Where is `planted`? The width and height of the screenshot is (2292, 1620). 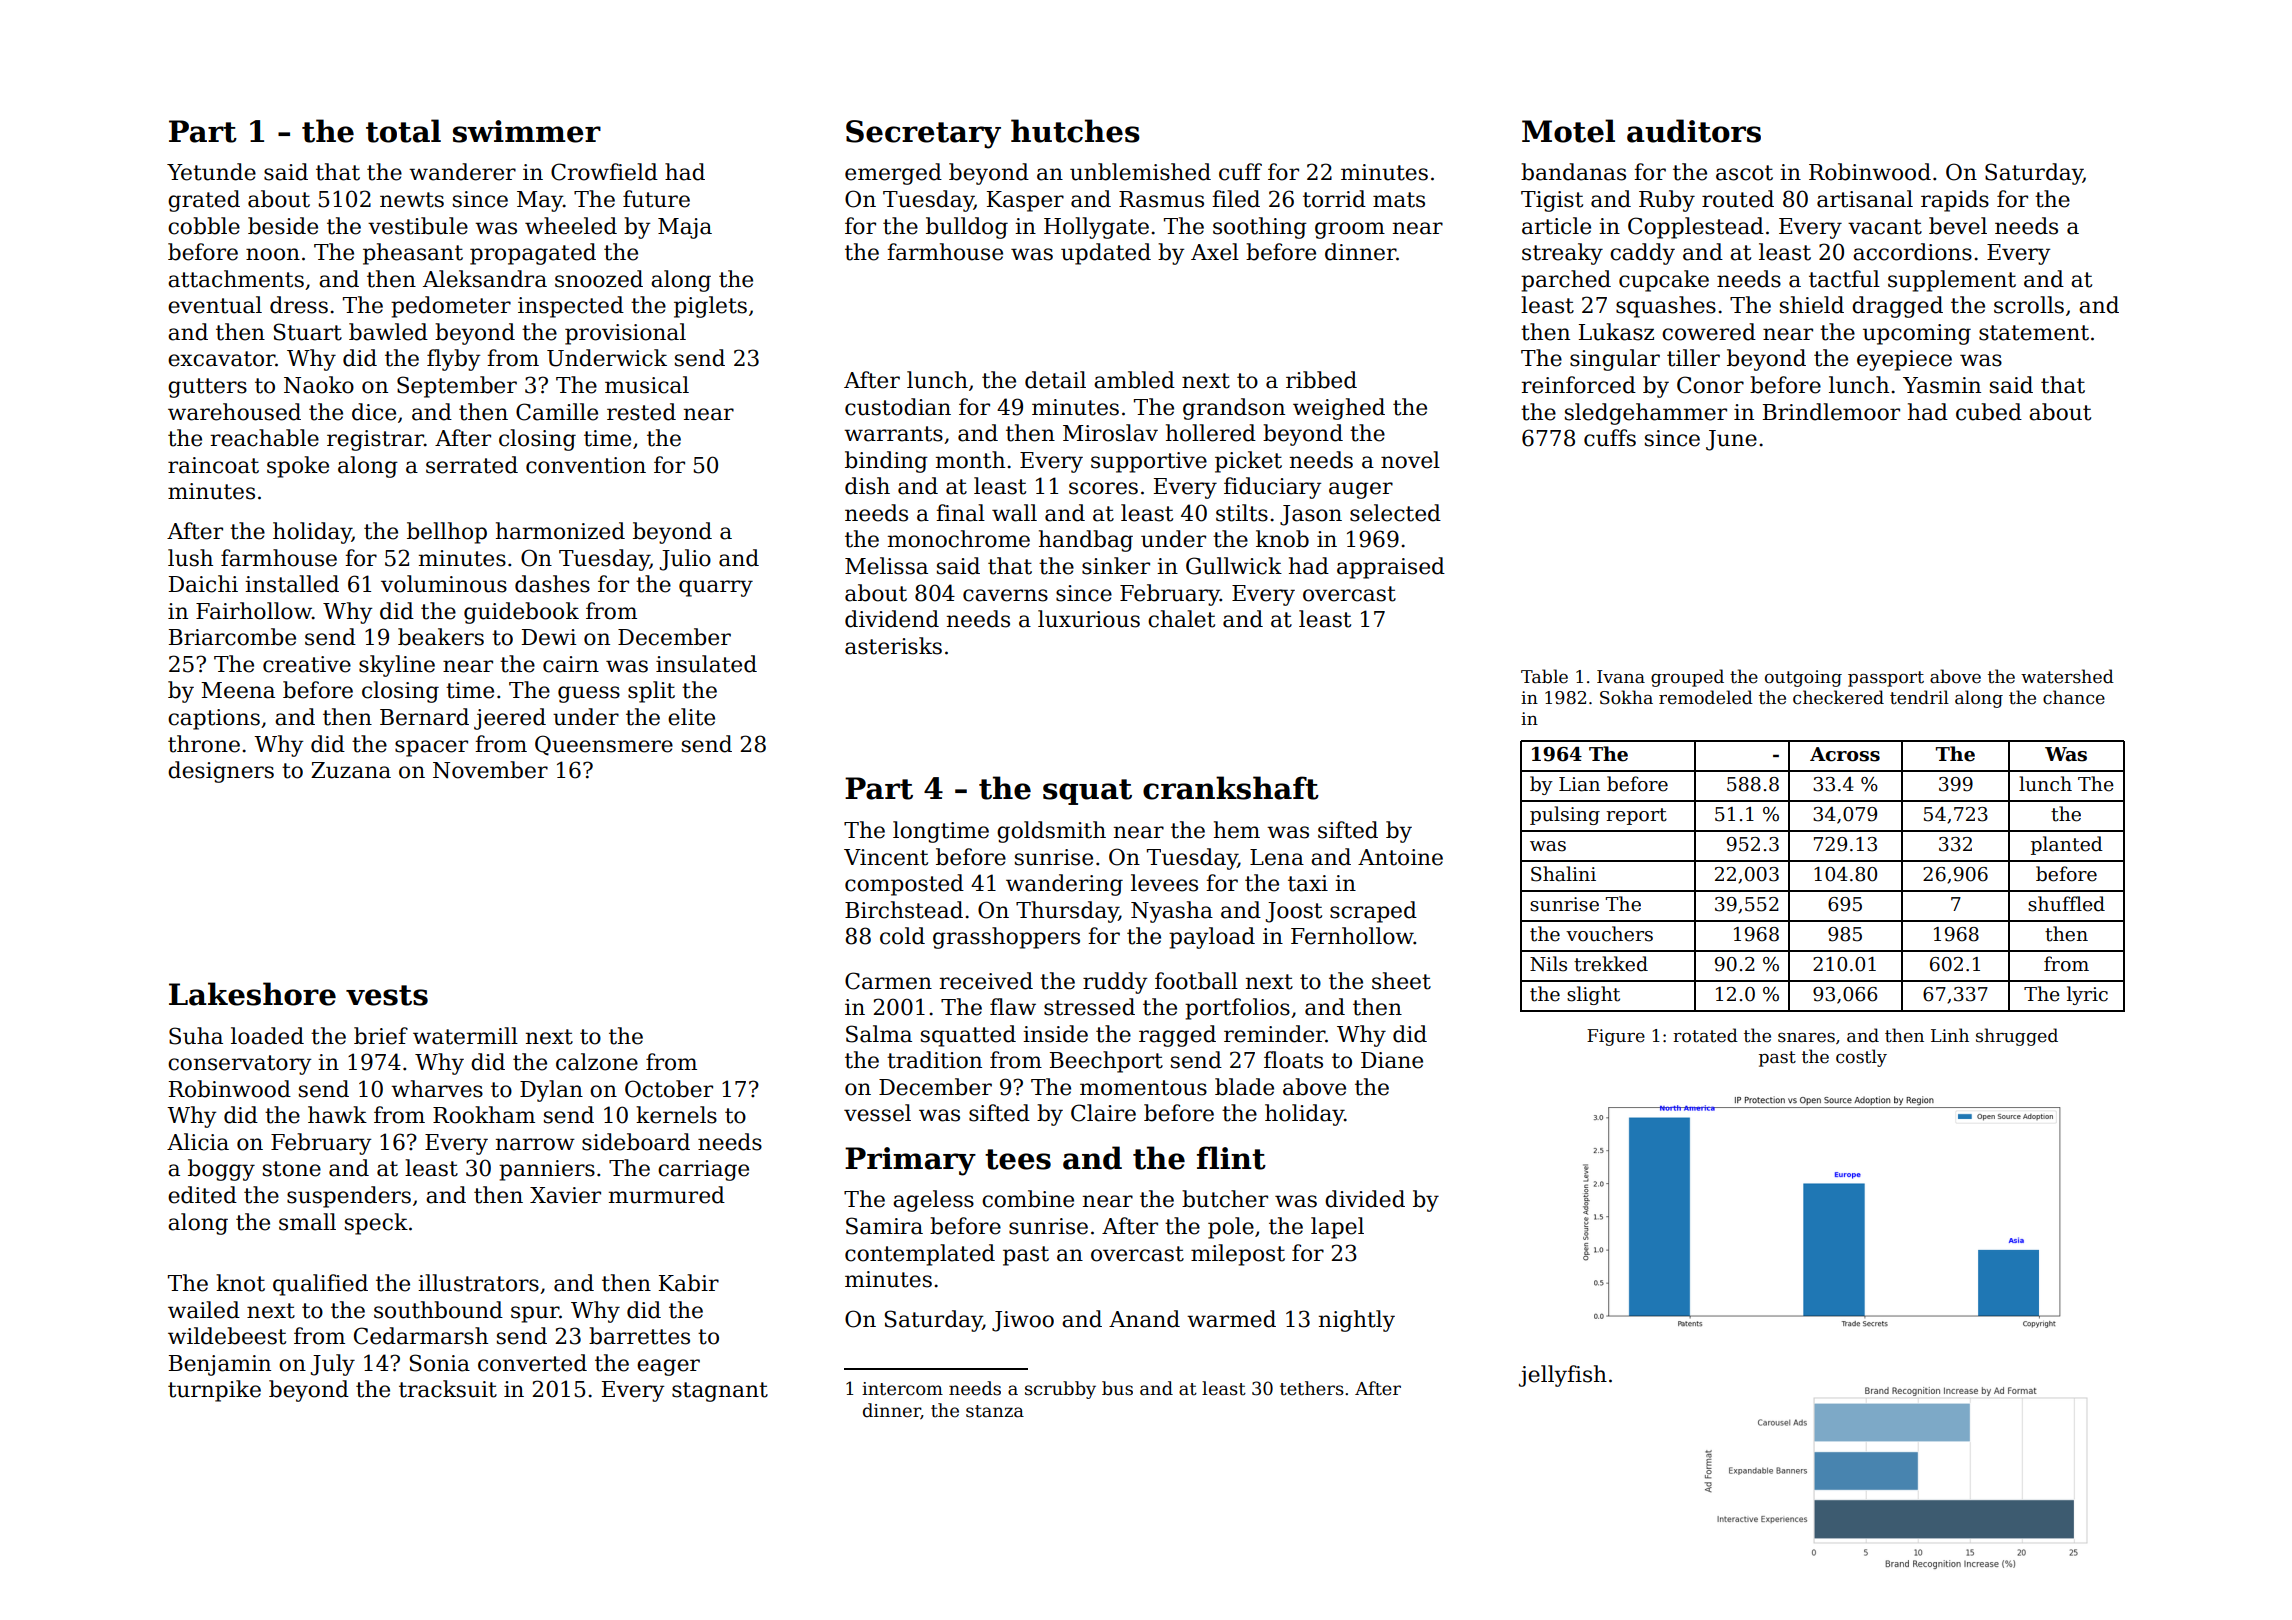 planted is located at coordinates (2067, 845).
